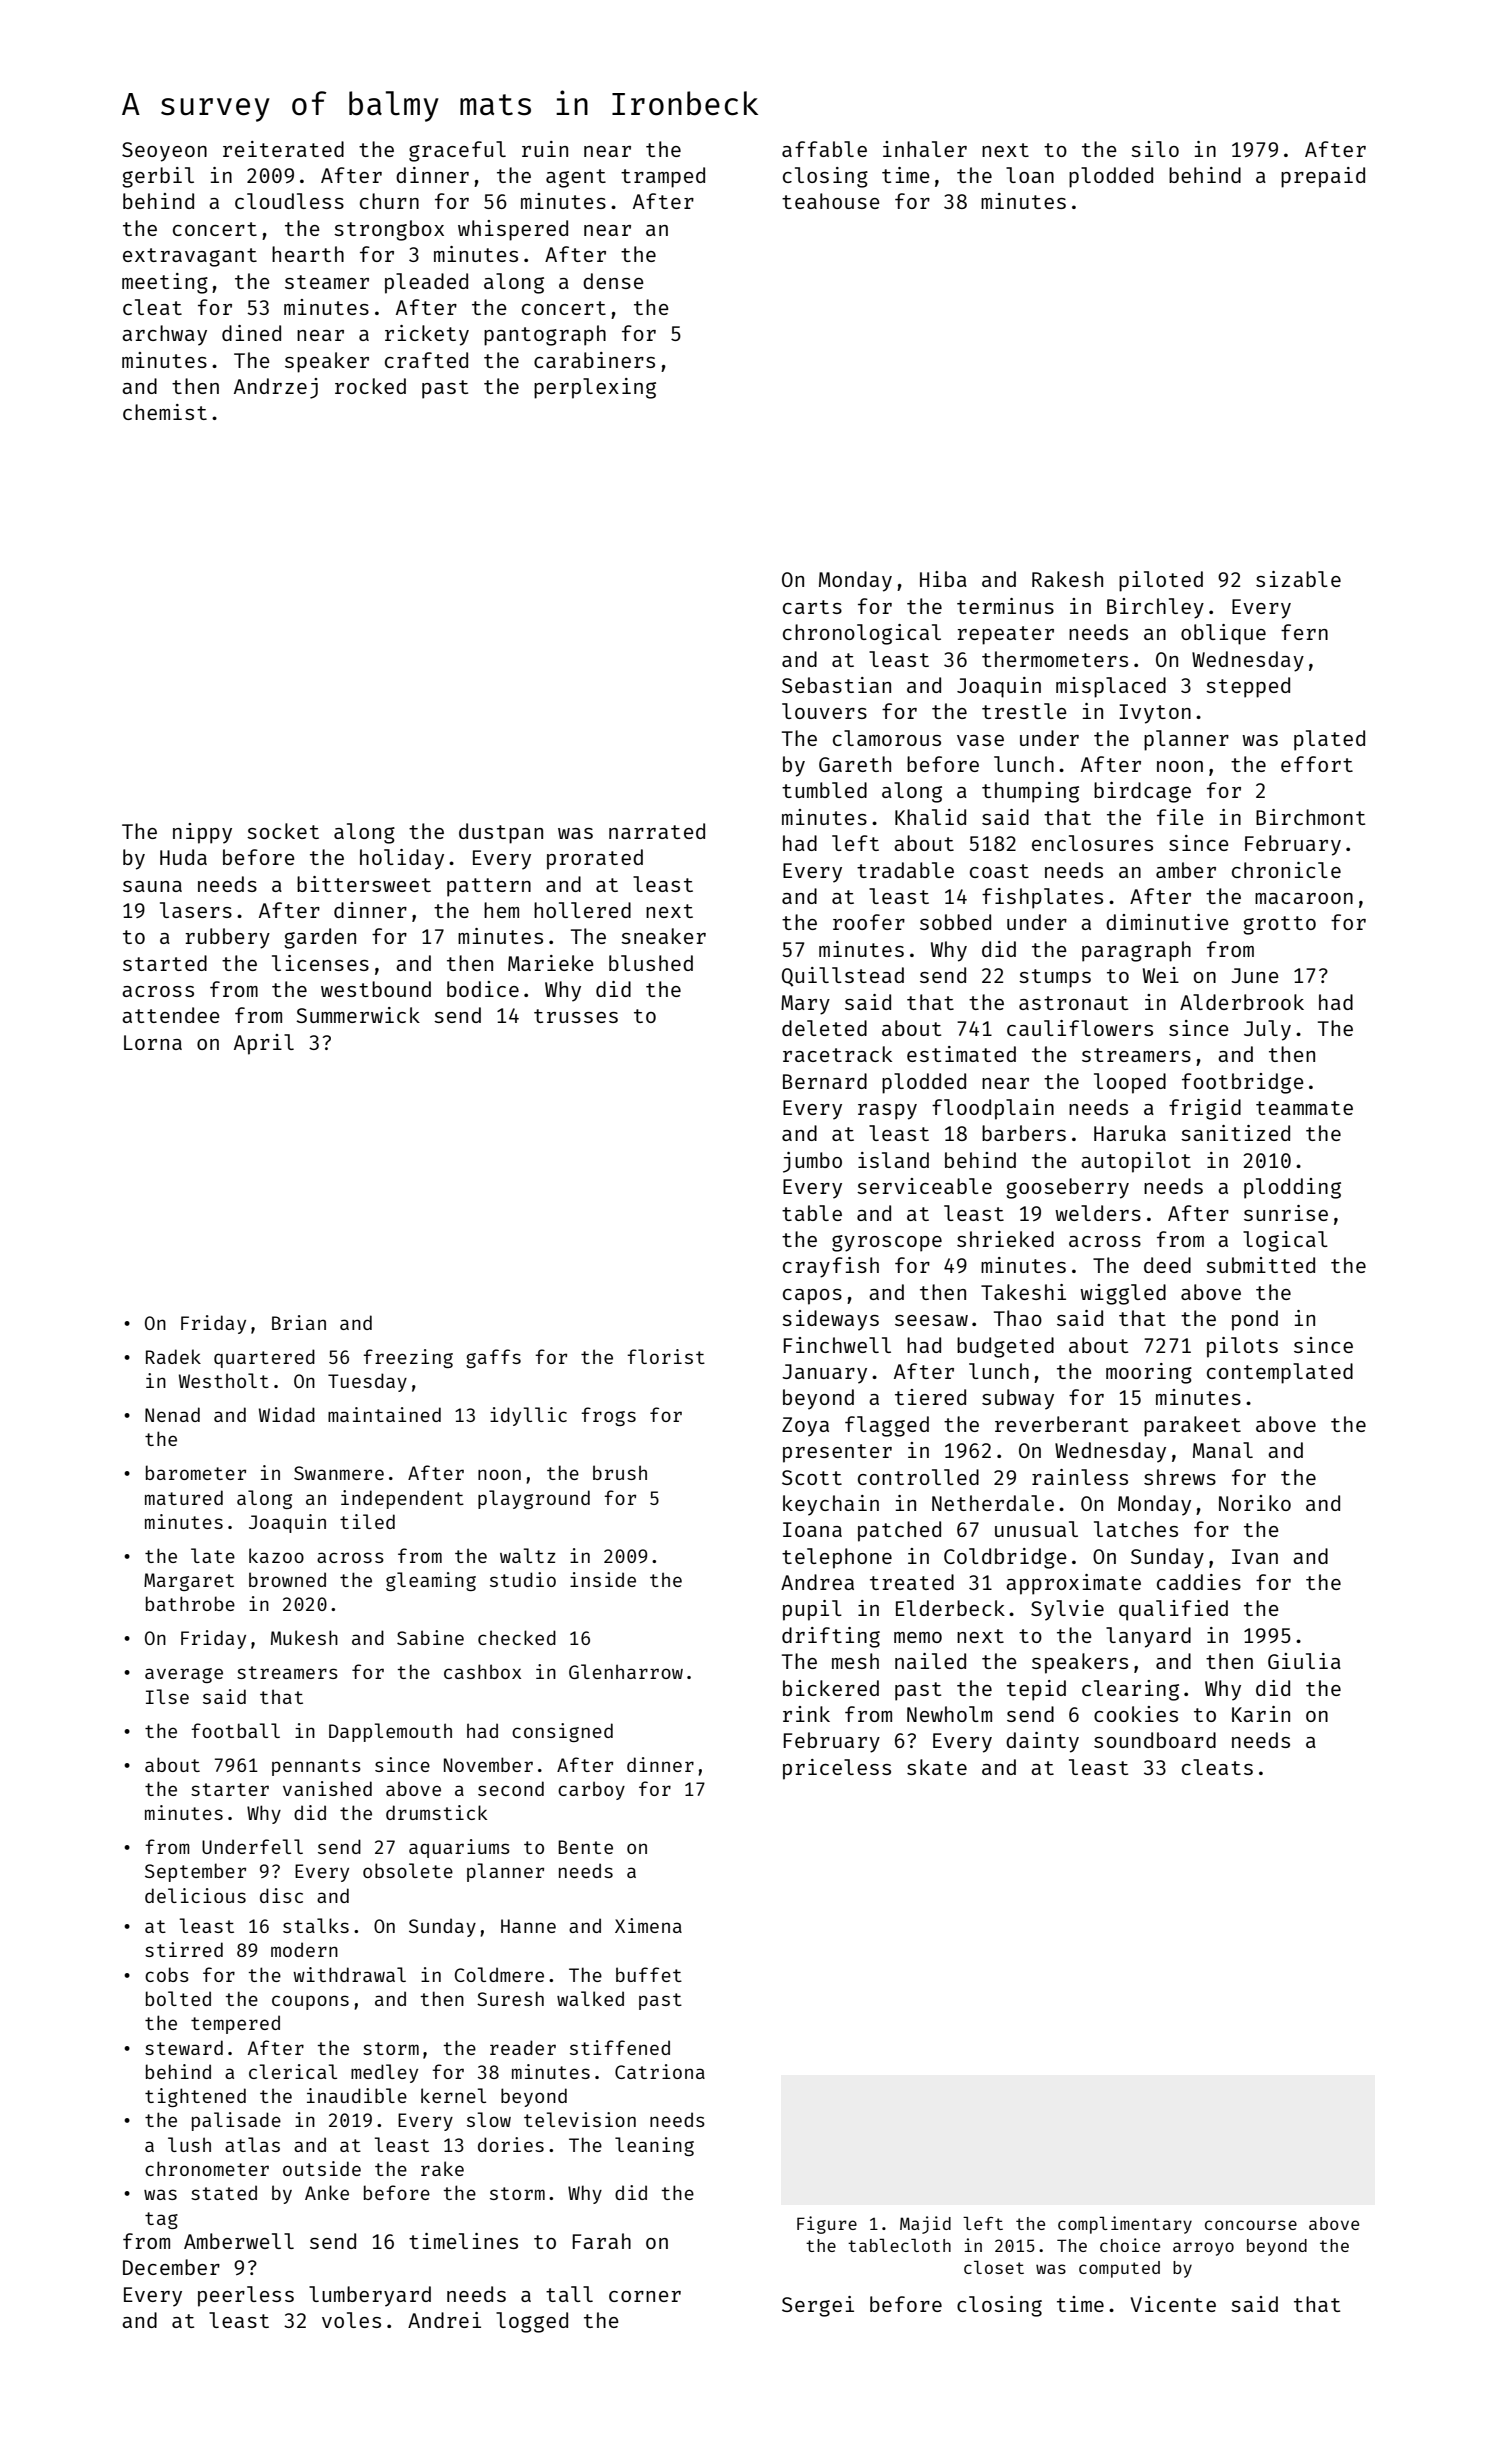 Image resolution: width=1496 pixels, height=2464 pixels. I want to click on prepaid, so click(1323, 177).
